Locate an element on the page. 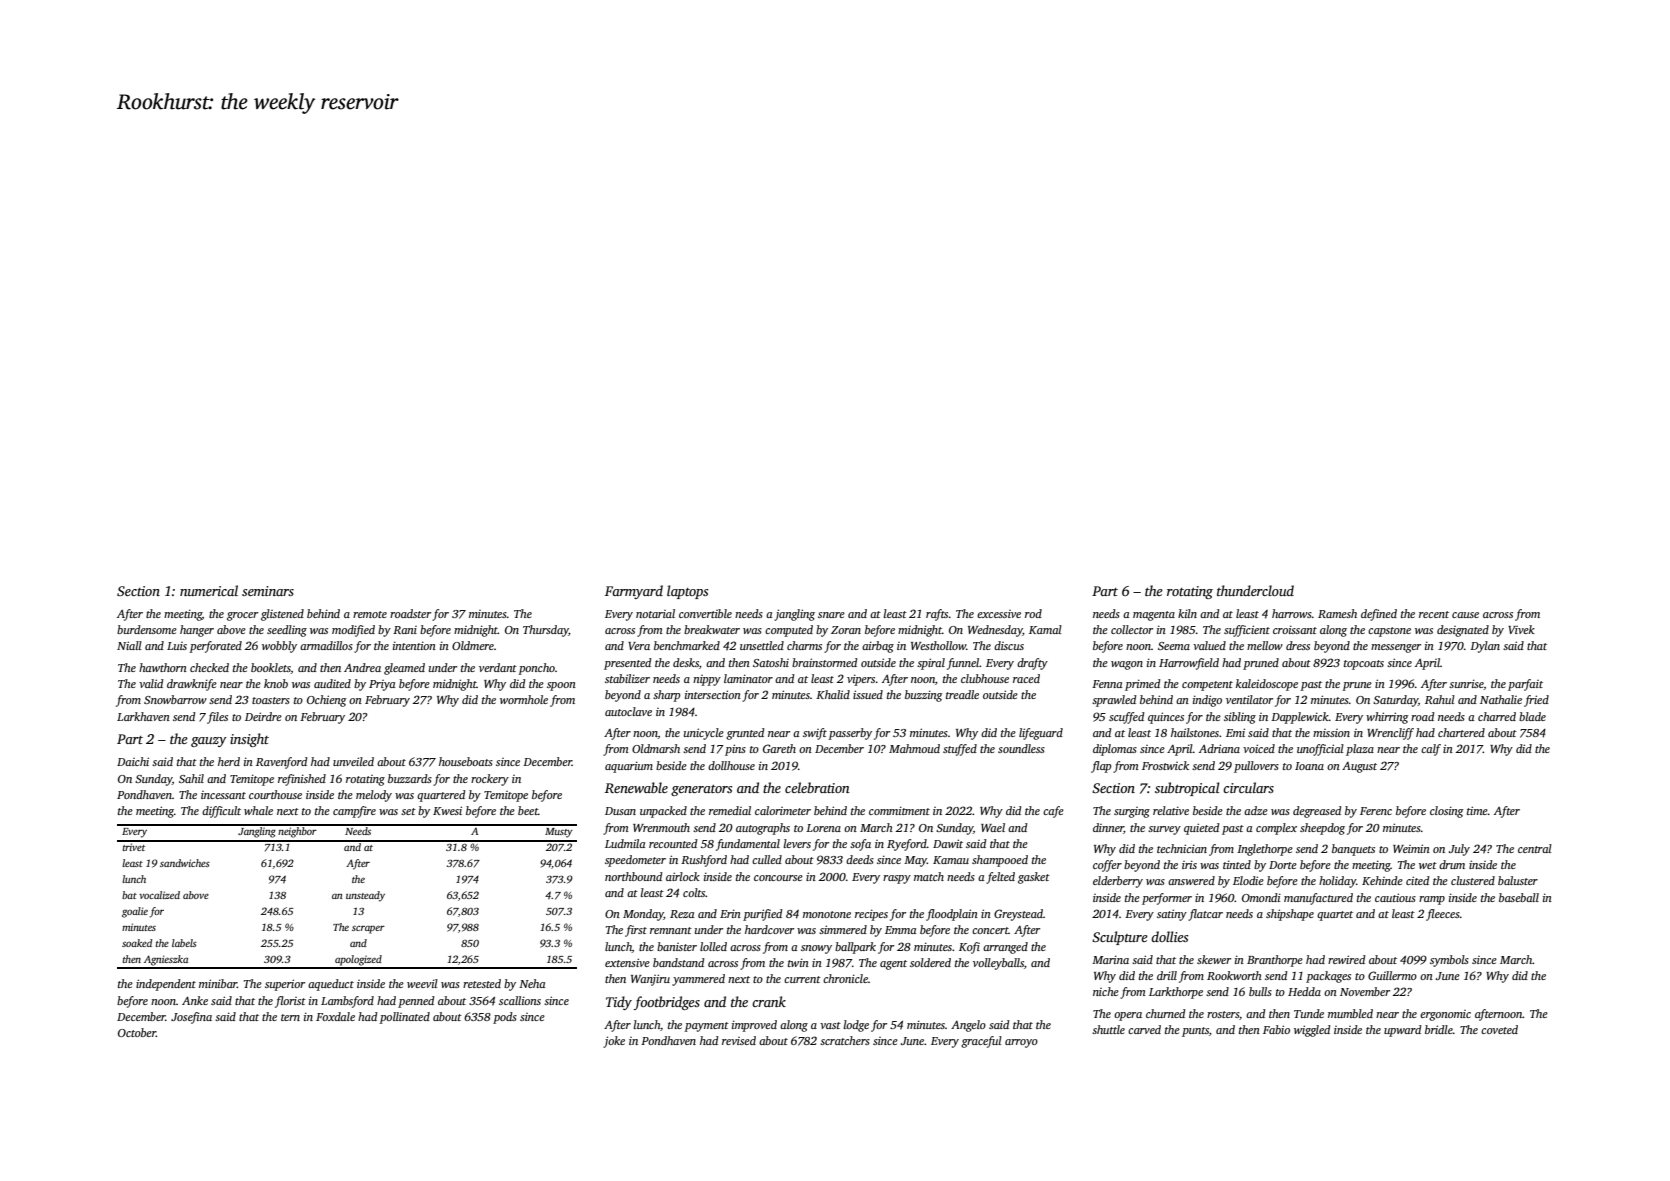 The height and width of the page is (1181, 1670). melody is located at coordinates (374, 796).
